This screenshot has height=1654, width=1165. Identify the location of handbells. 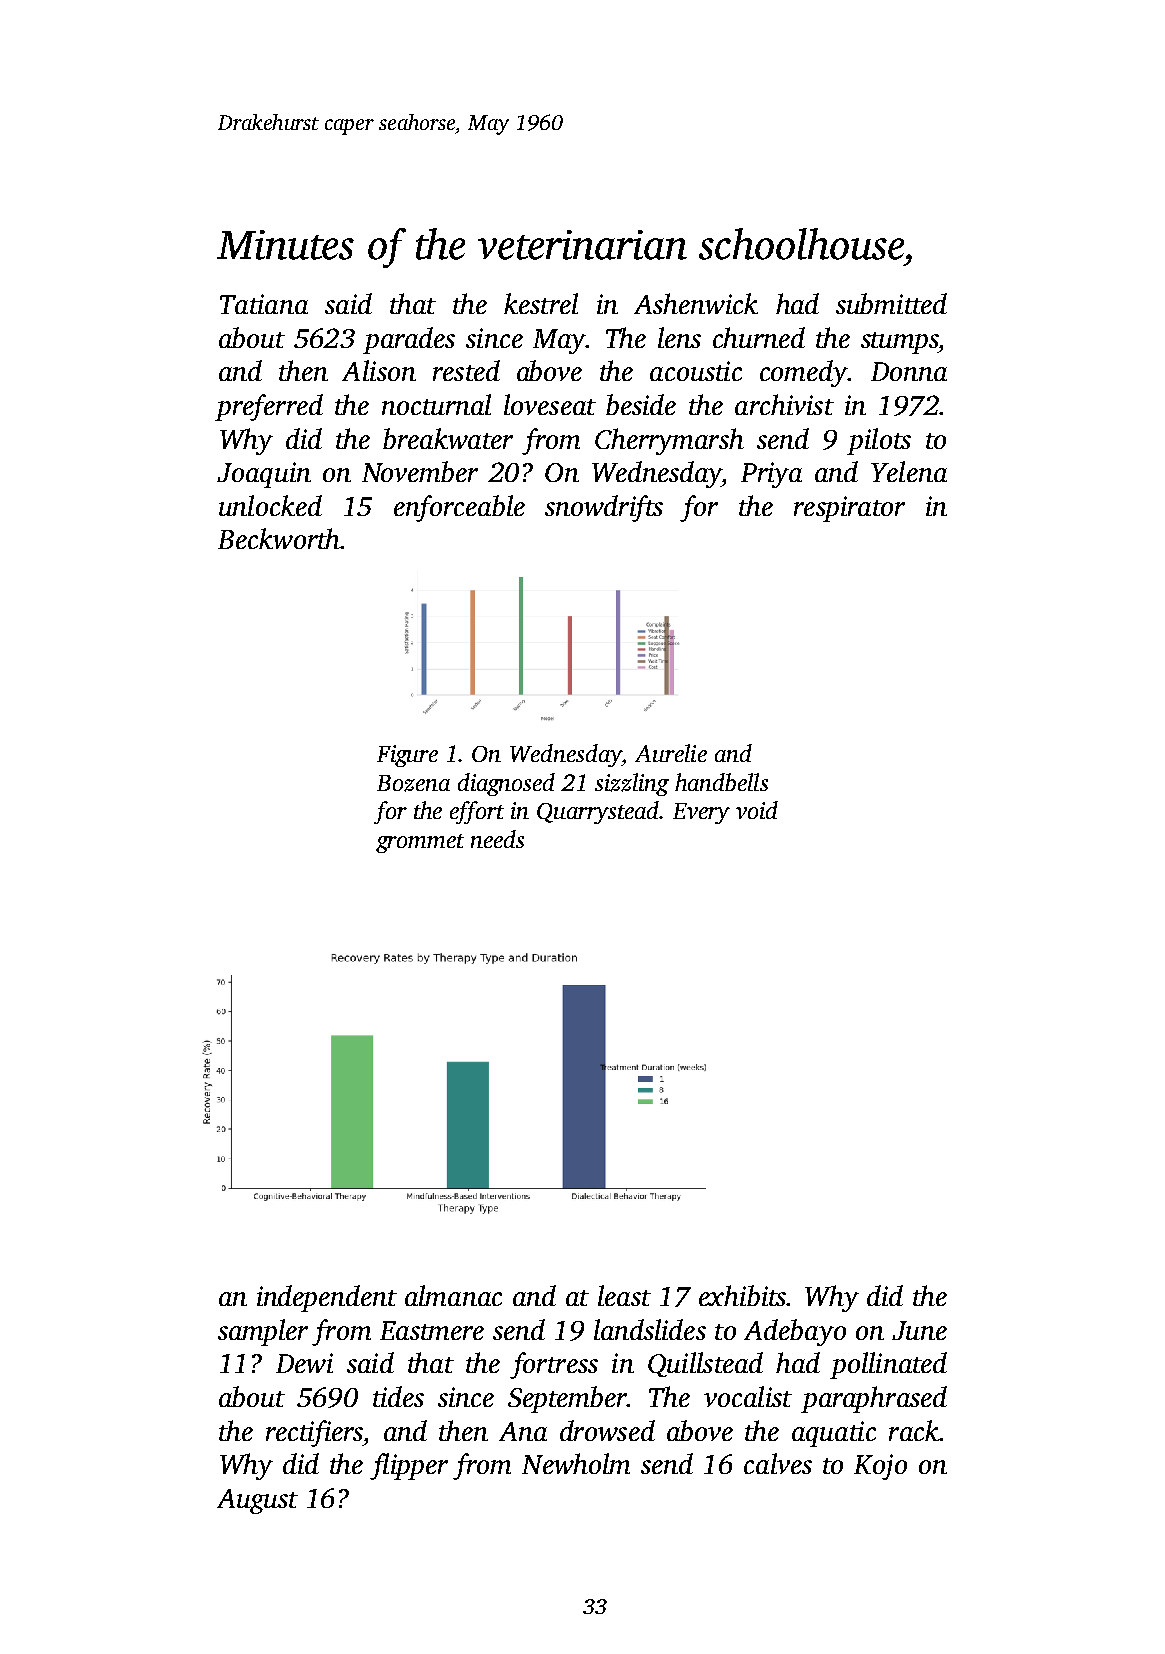
(721, 782).
